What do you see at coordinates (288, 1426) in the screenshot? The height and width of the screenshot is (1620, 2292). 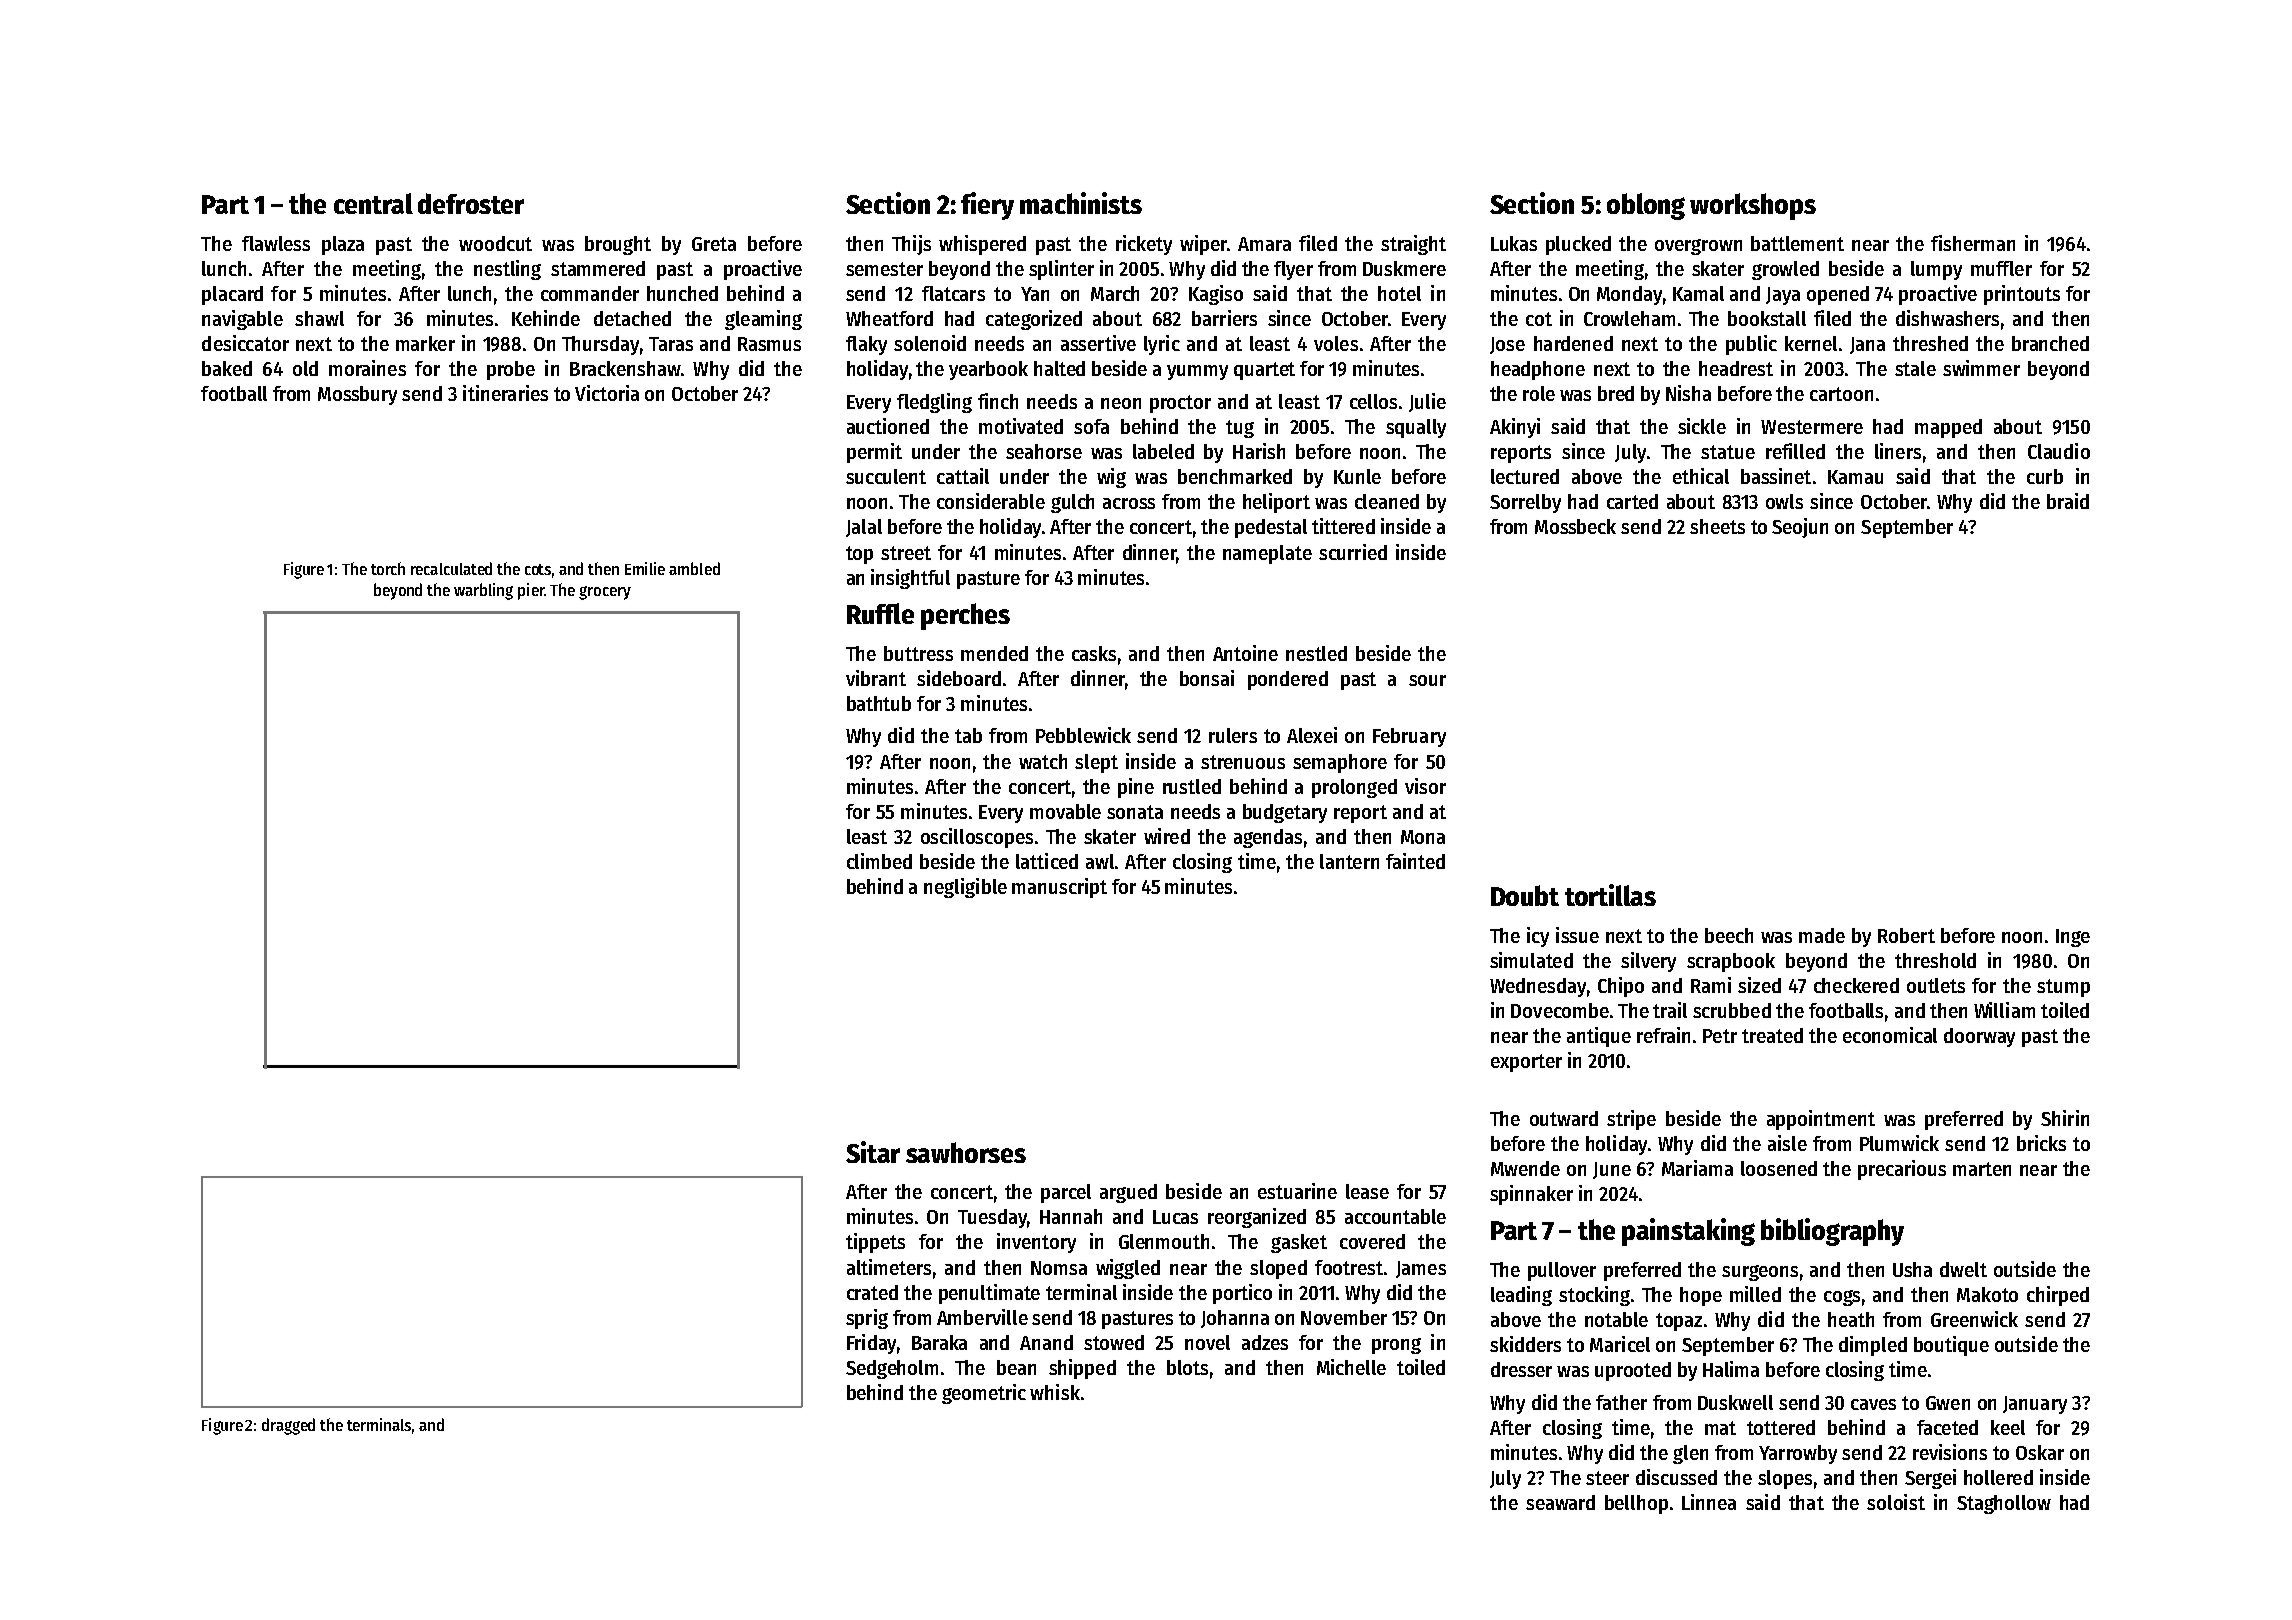 I see `dragged` at bounding box center [288, 1426].
